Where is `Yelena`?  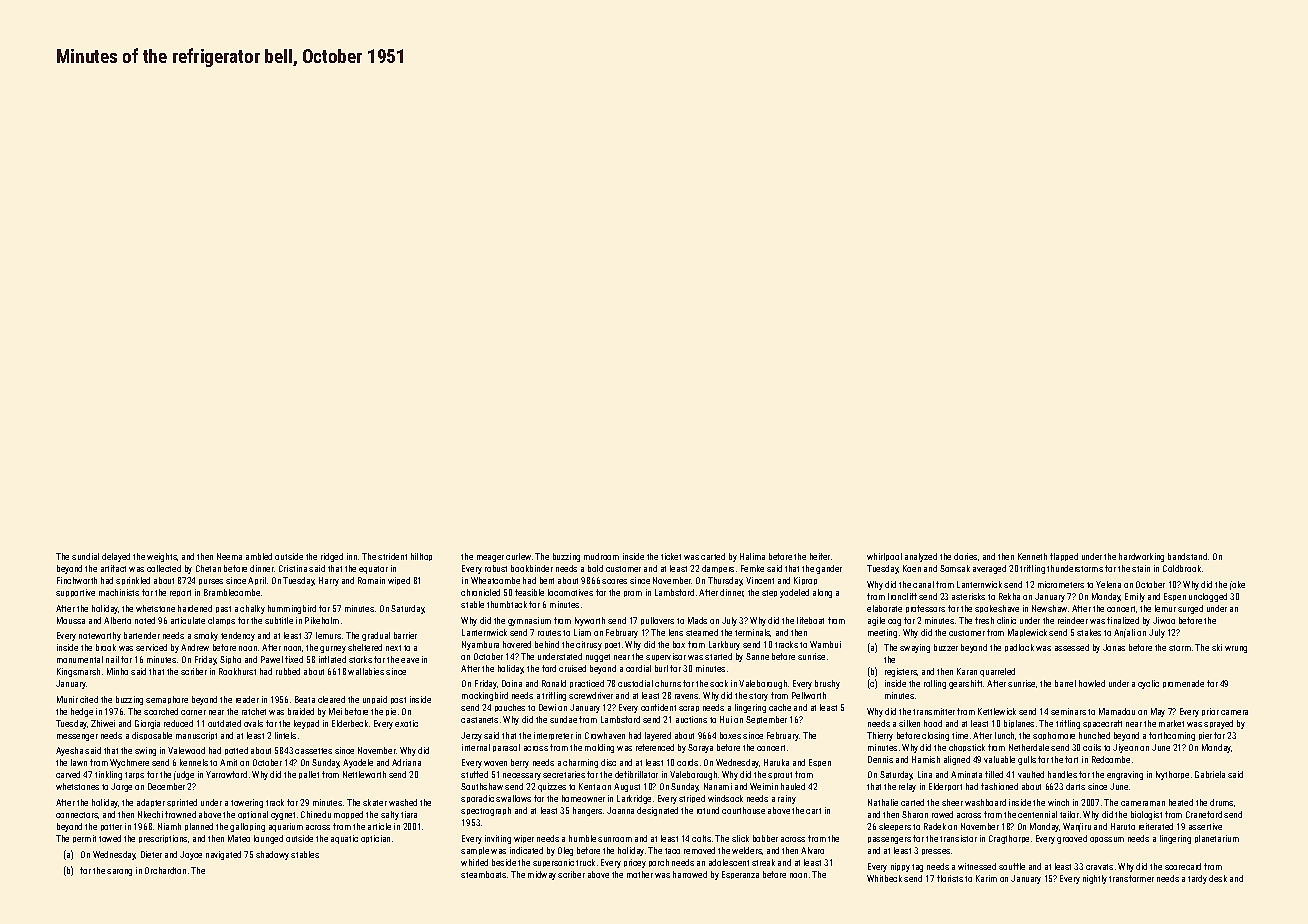
Yelena is located at coordinates (1108, 584).
